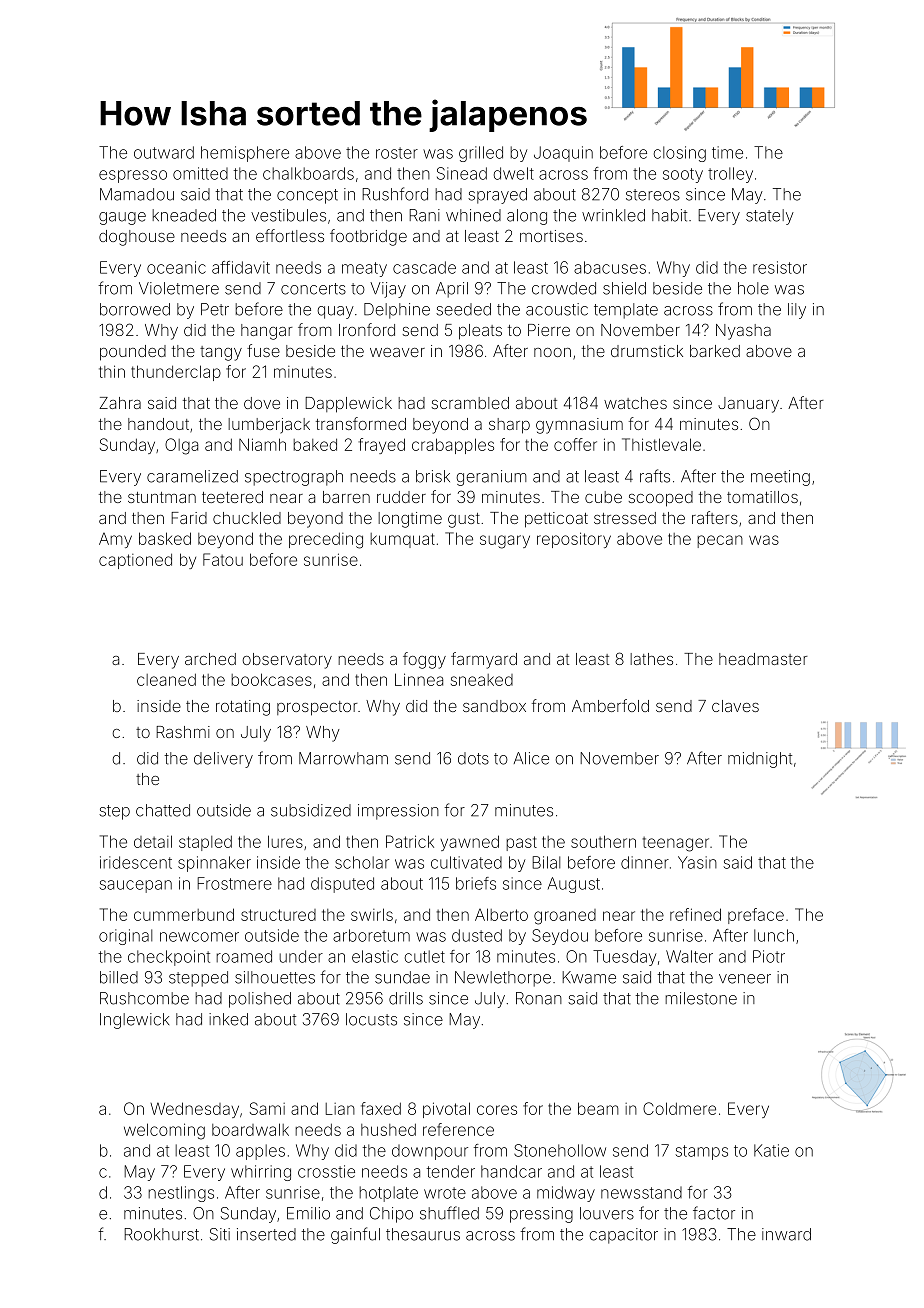 The height and width of the screenshot is (1308, 924). I want to click on teenager, so click(676, 844).
